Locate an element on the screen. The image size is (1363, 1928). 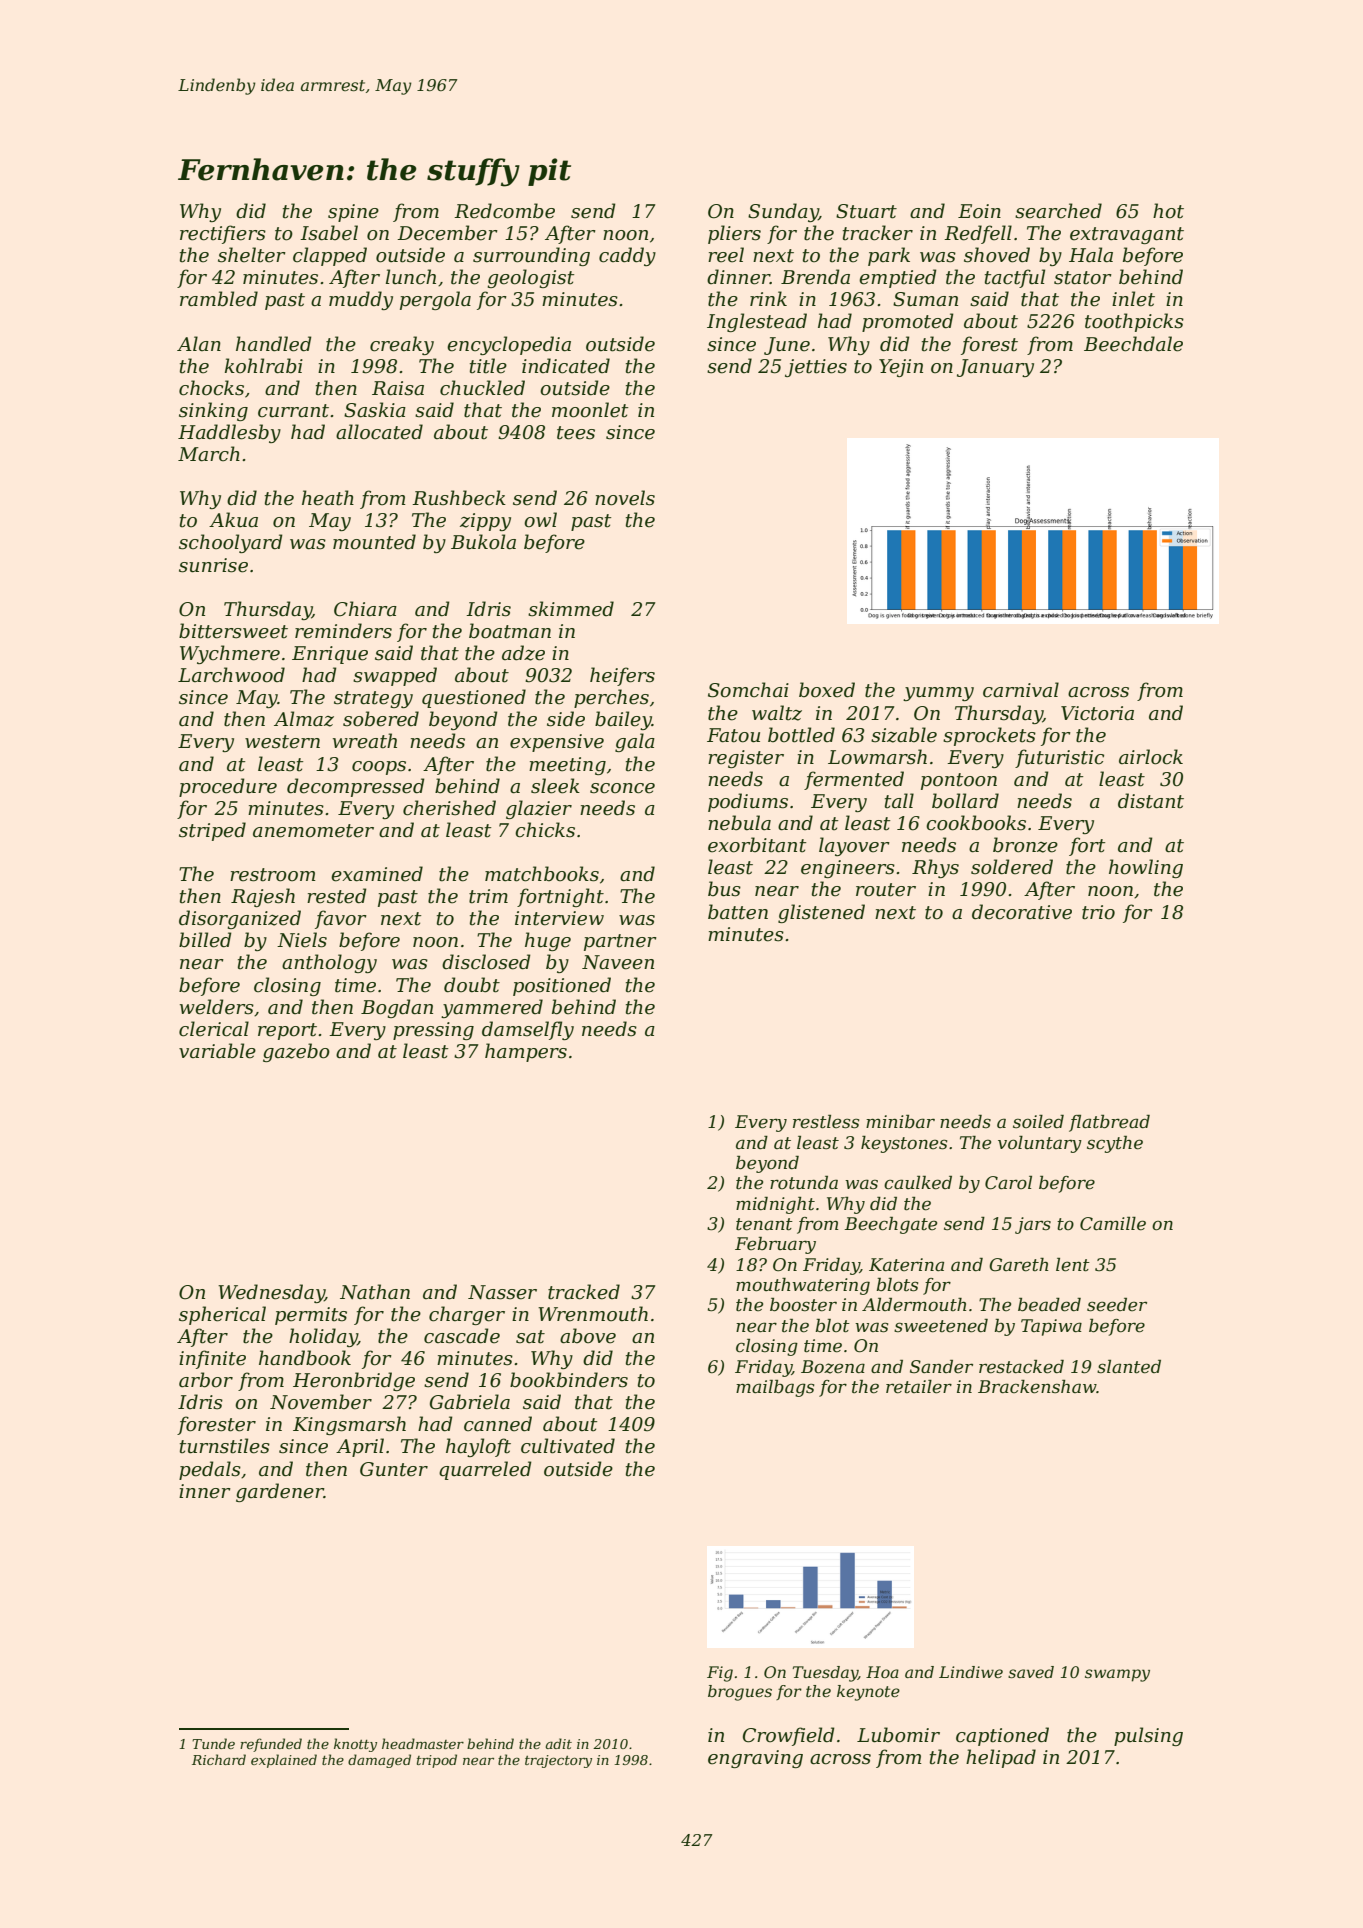
hot is located at coordinates (1168, 211).
